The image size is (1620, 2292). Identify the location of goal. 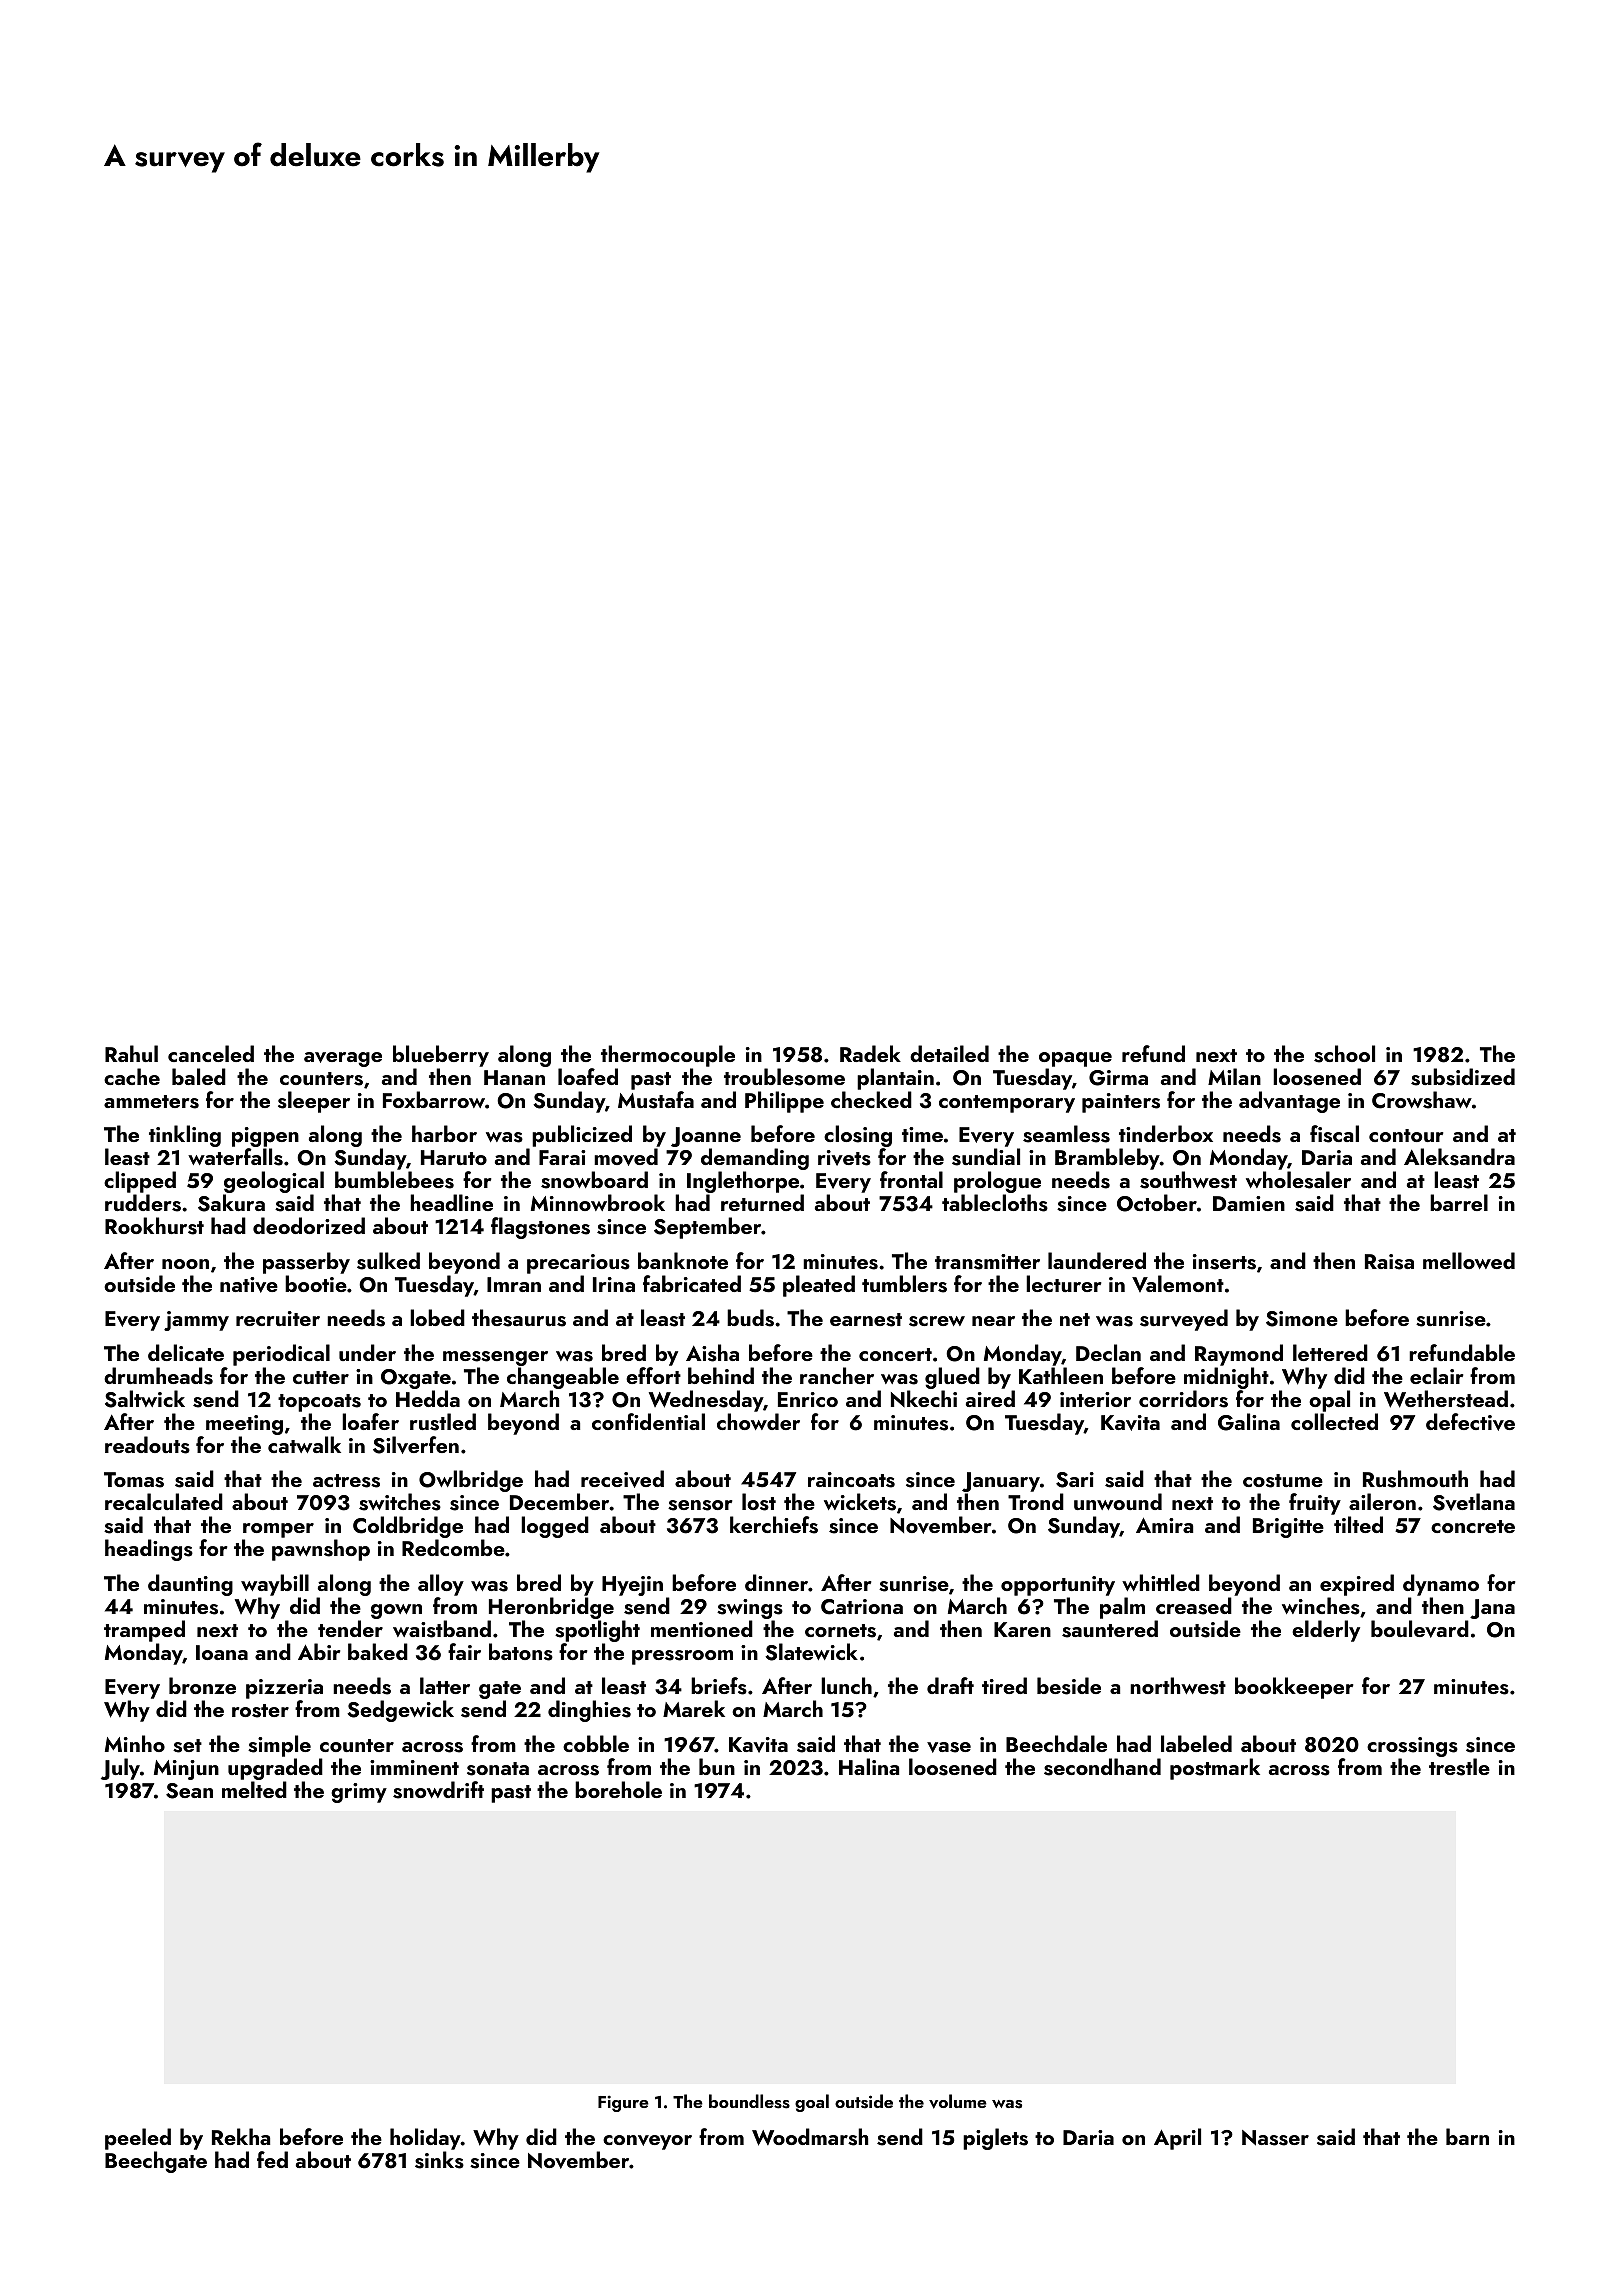
(812, 2103).
